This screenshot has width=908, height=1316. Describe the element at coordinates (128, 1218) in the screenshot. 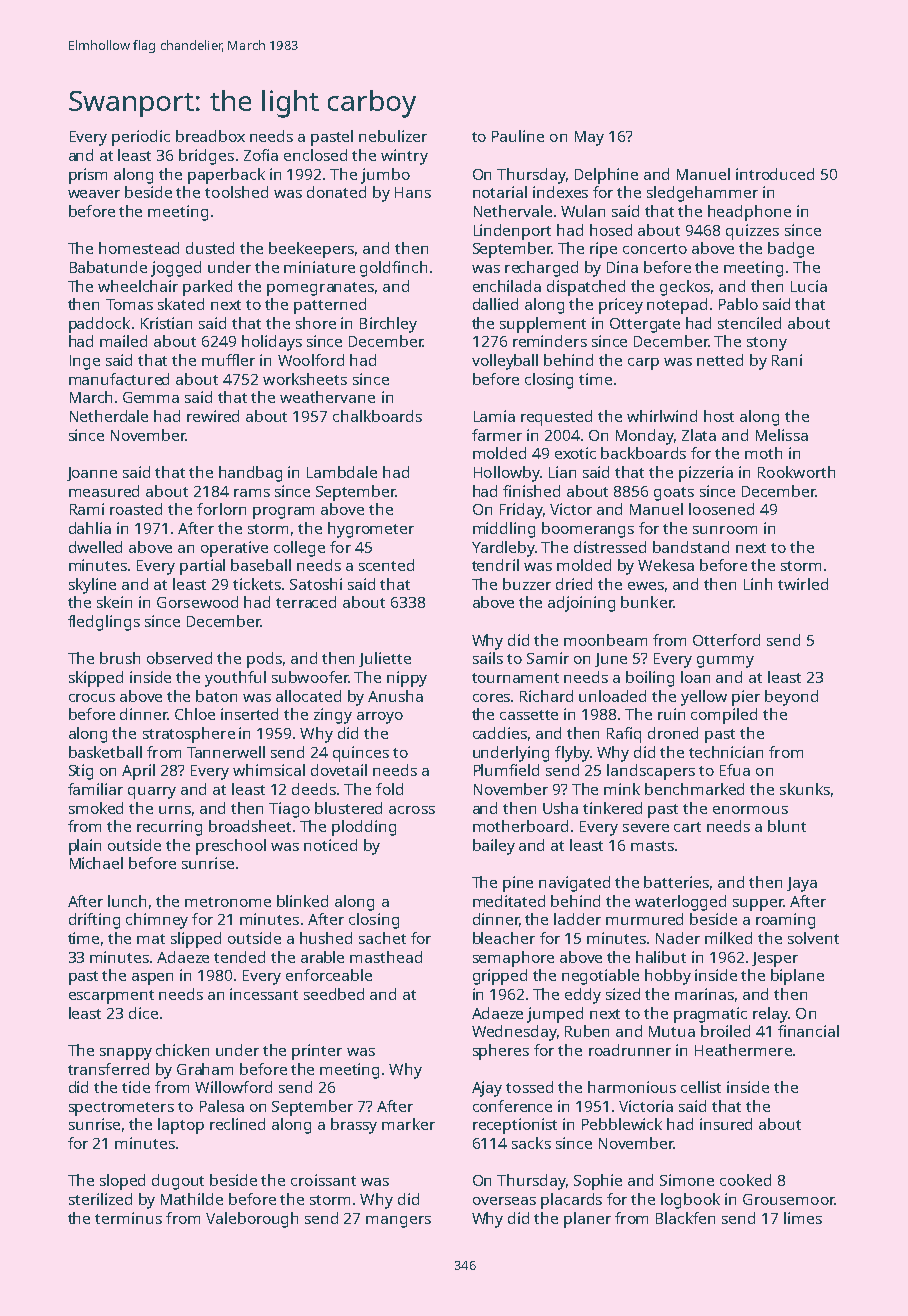

I see `terminus` at that location.
